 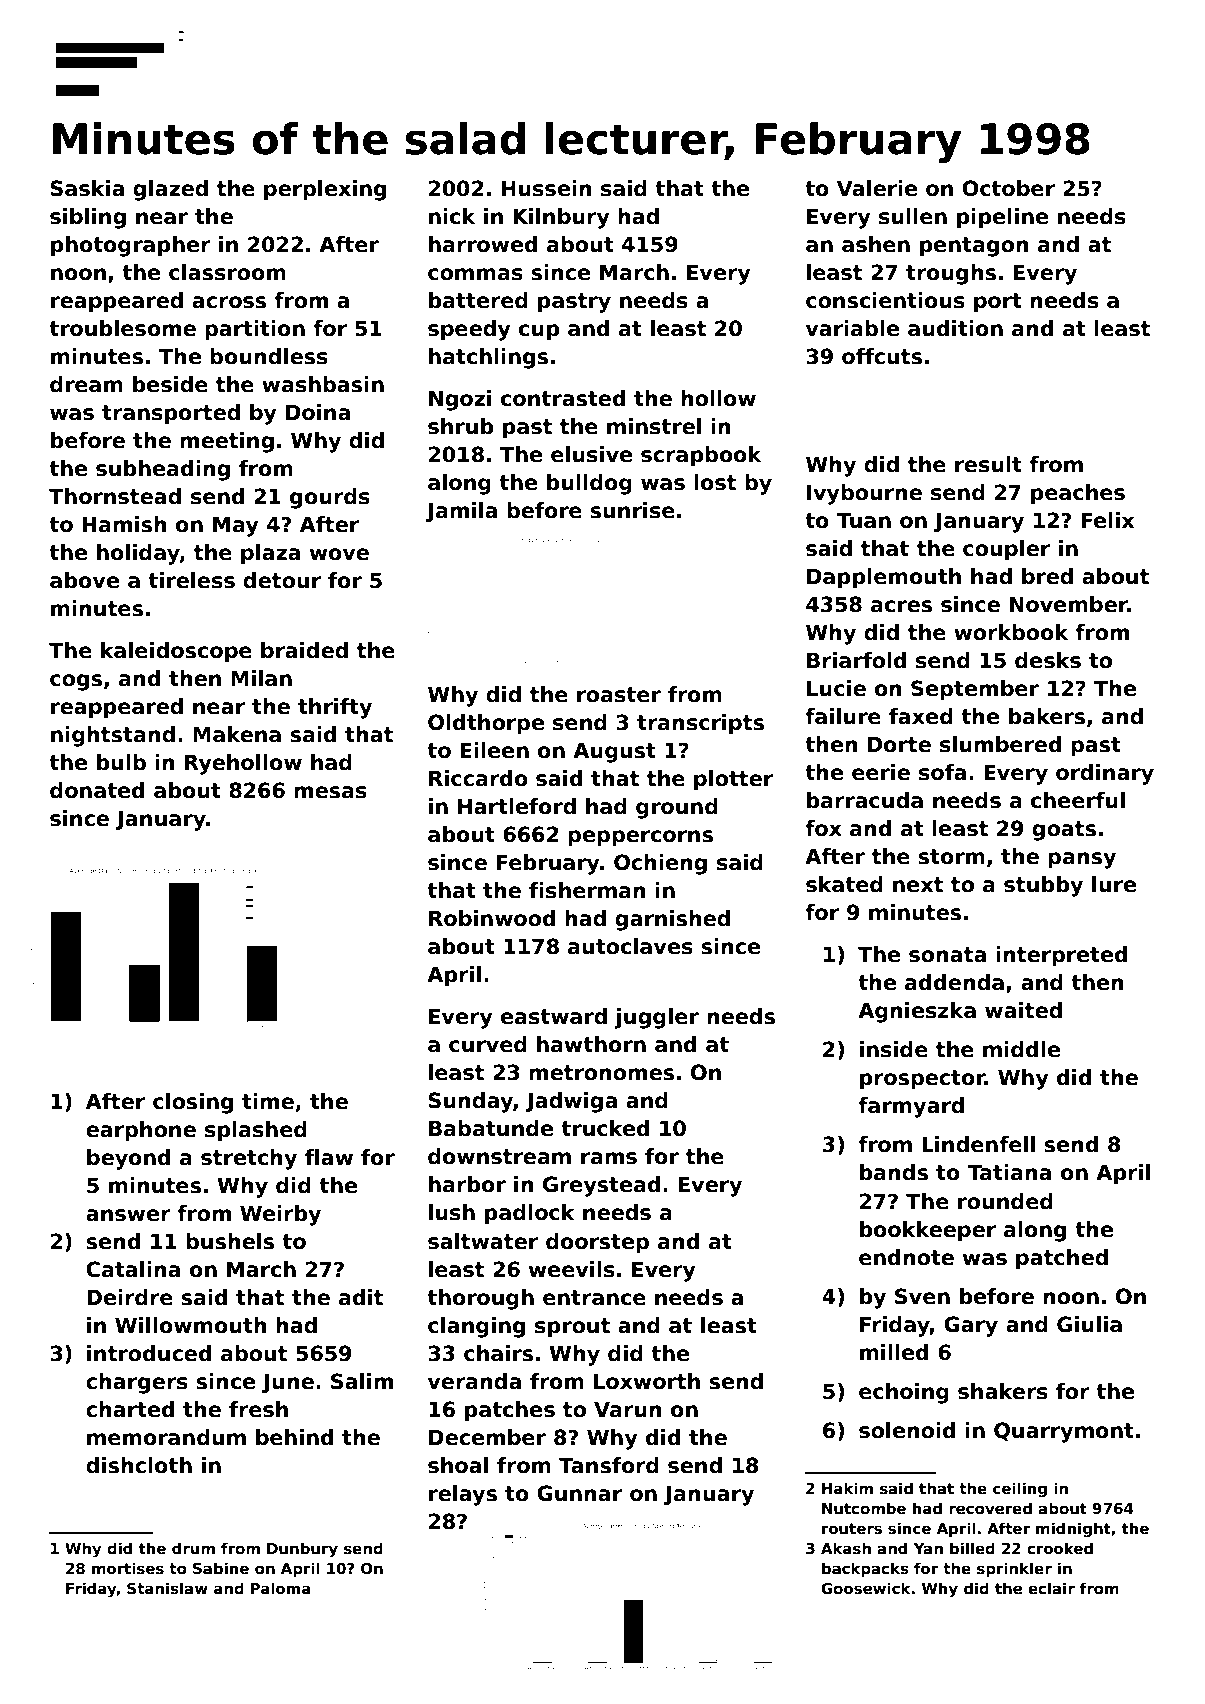 What do you see at coordinates (579, 1493) in the screenshot?
I see `Gunnar` at bounding box center [579, 1493].
